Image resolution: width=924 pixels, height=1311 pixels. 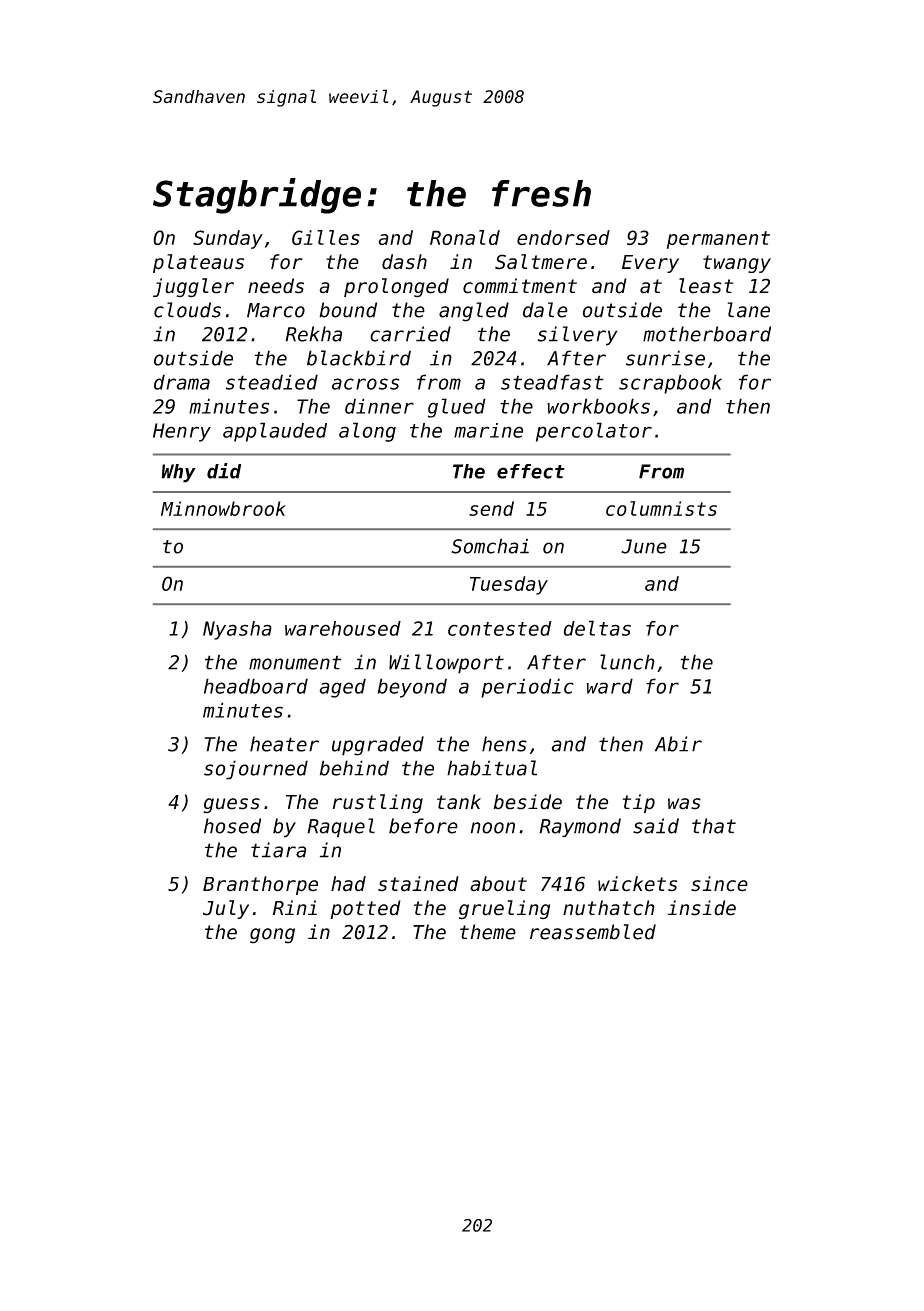 What do you see at coordinates (272, 382) in the document?
I see `steadied` at bounding box center [272, 382].
